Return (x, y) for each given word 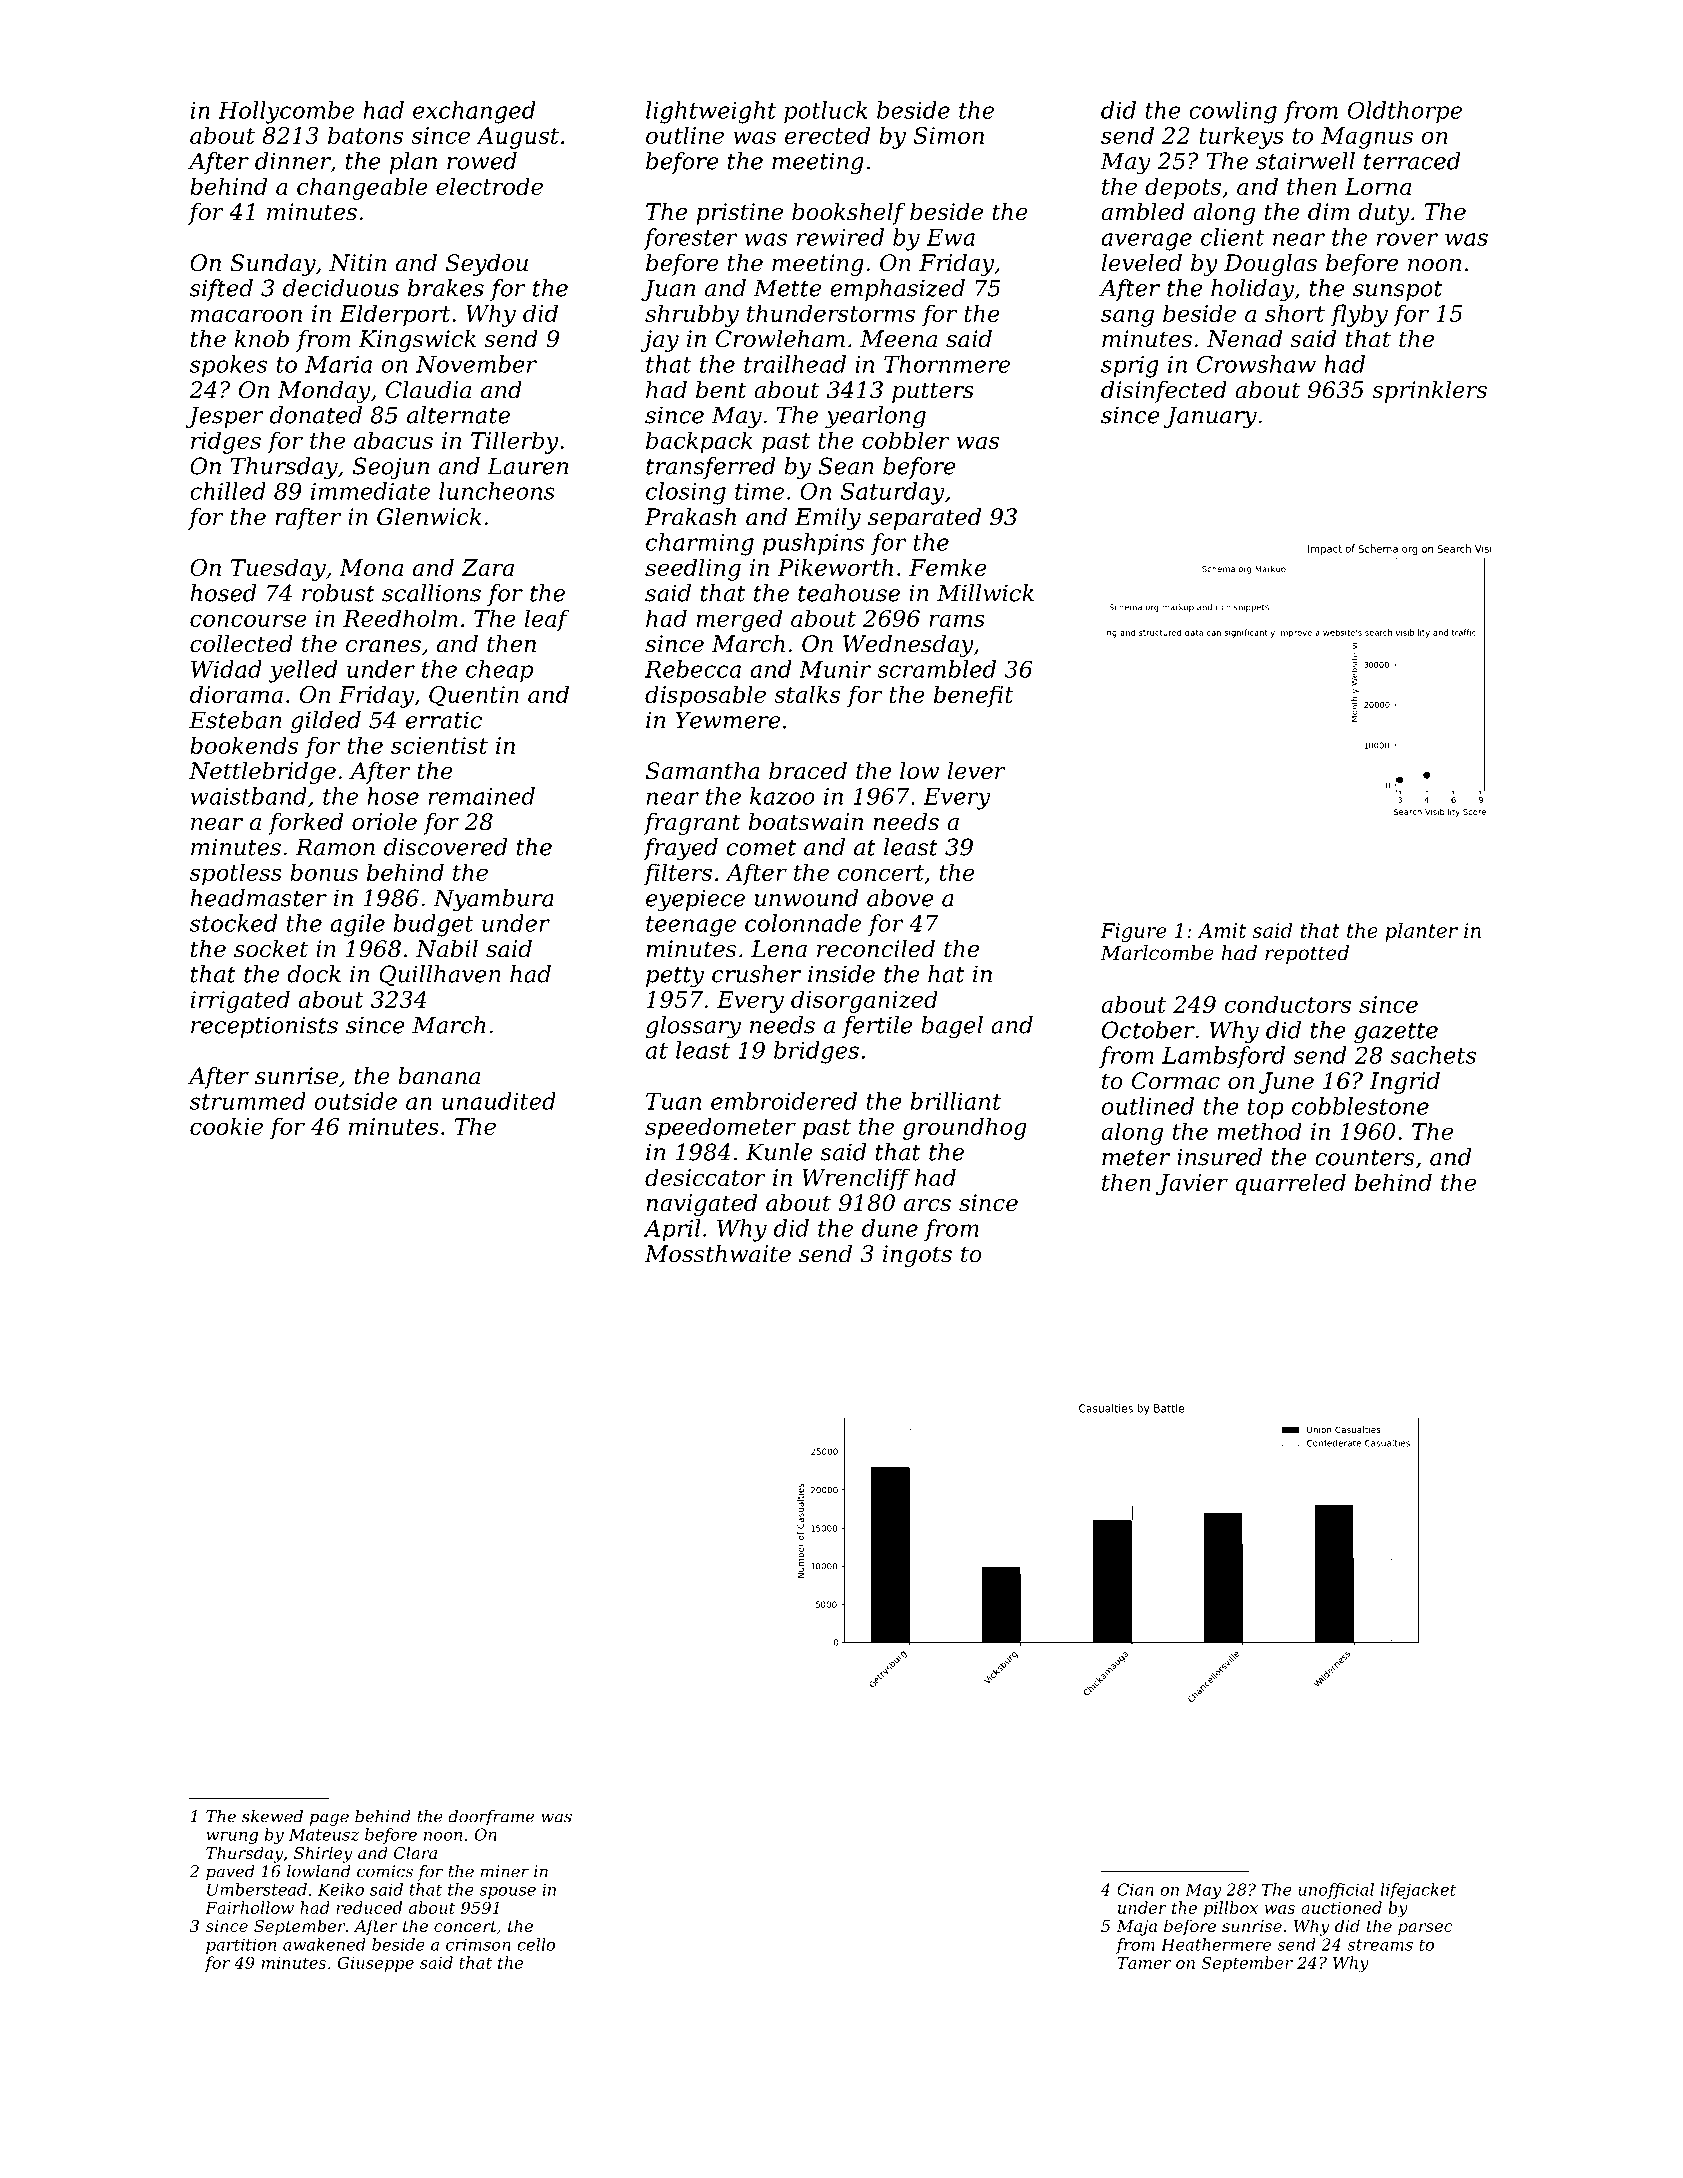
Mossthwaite (717, 1254)
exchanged (474, 112)
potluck (826, 112)
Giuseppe (376, 1964)
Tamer (1144, 1963)
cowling (1233, 112)
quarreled (1291, 1184)
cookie (226, 1126)
